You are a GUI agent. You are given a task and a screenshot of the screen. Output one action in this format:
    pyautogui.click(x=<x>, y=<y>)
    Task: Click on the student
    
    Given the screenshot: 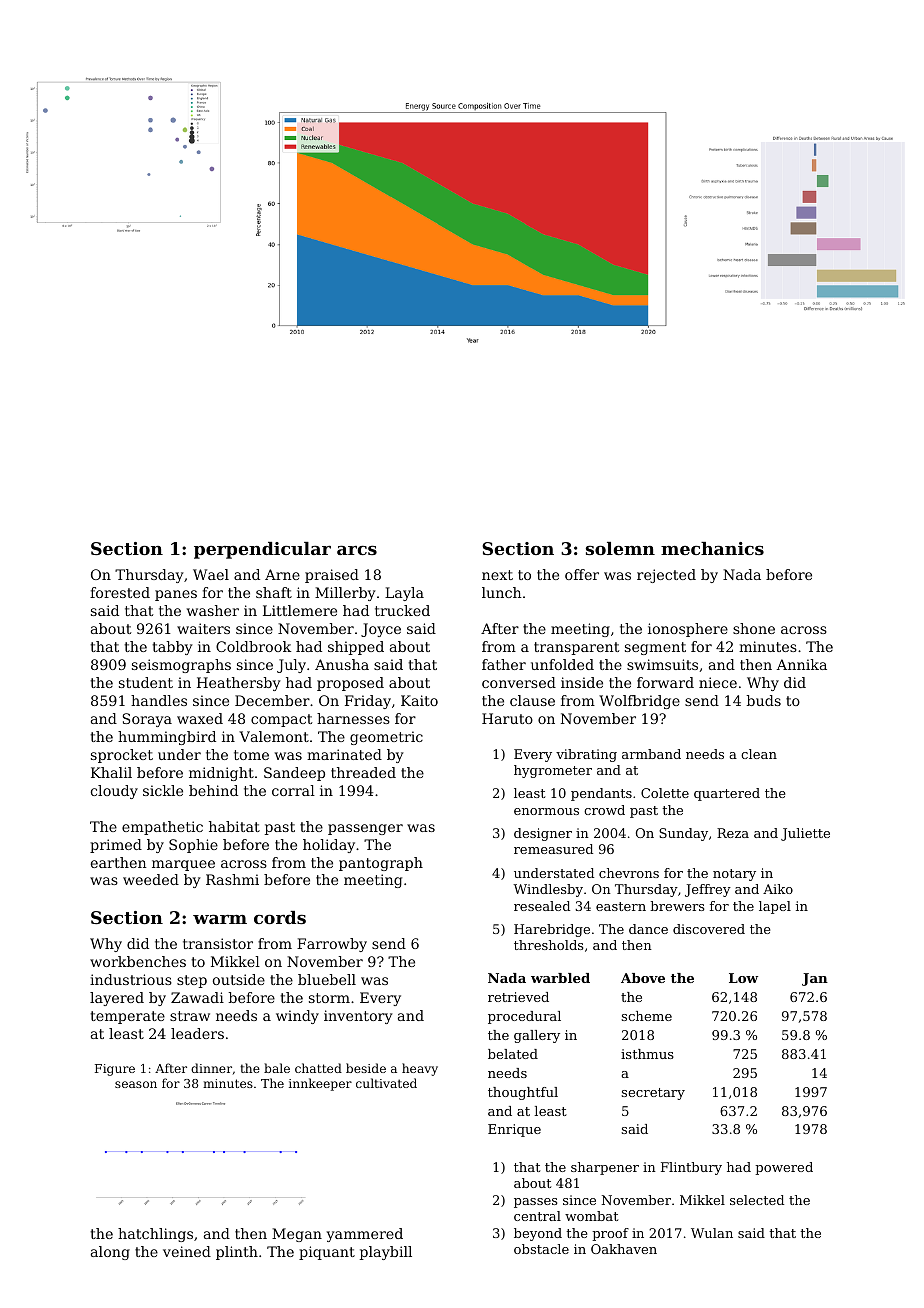 What is the action you would take?
    pyautogui.click(x=146, y=682)
